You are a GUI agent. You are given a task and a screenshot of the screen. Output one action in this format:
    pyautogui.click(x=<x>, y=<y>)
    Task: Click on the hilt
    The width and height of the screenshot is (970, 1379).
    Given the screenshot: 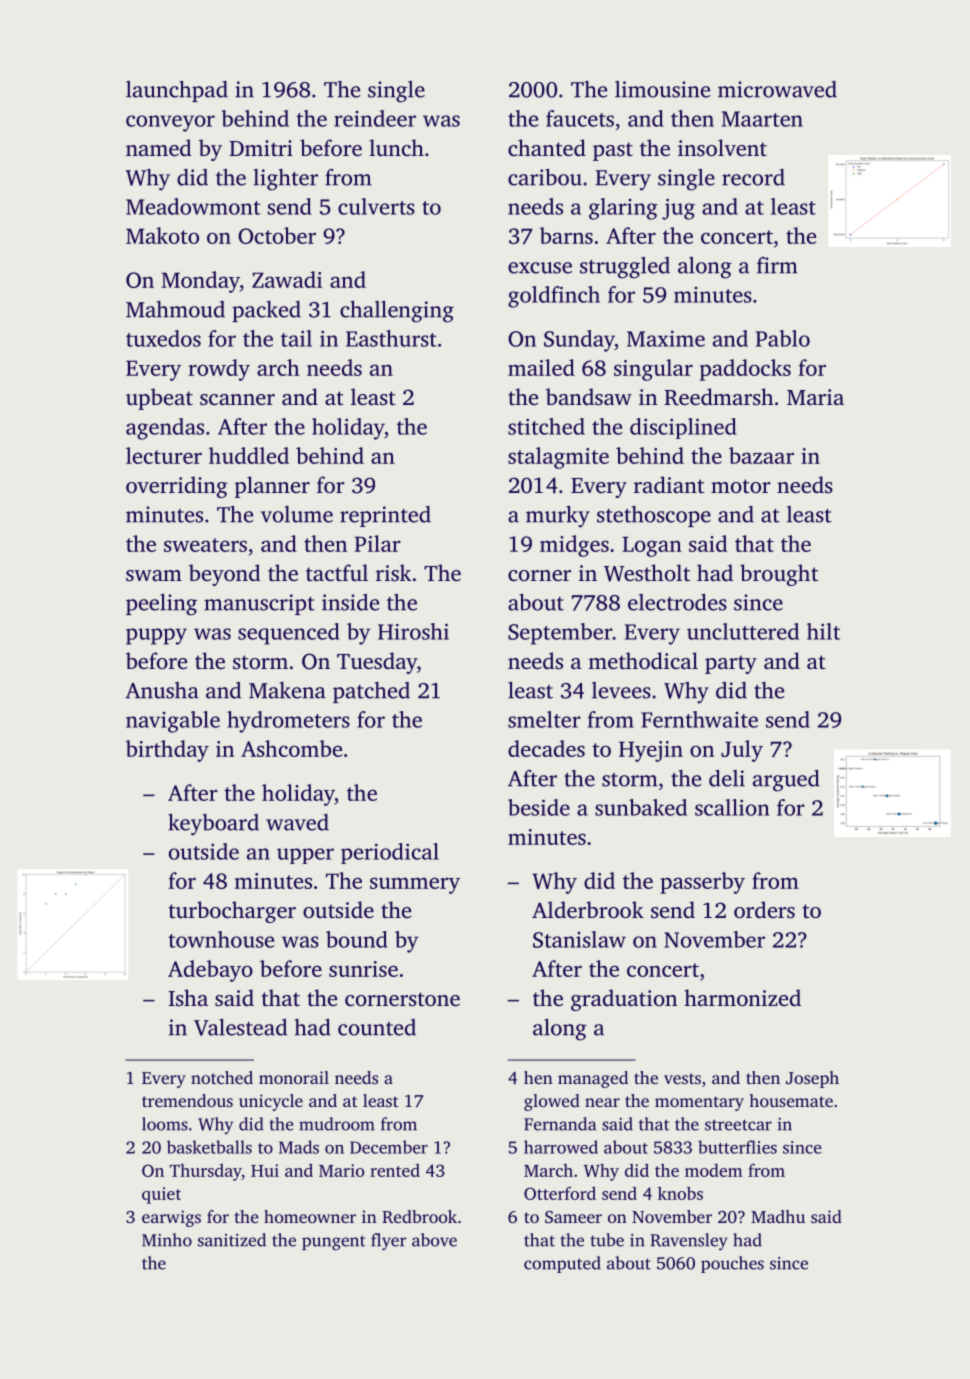 What is the action you would take?
    pyautogui.click(x=823, y=631)
